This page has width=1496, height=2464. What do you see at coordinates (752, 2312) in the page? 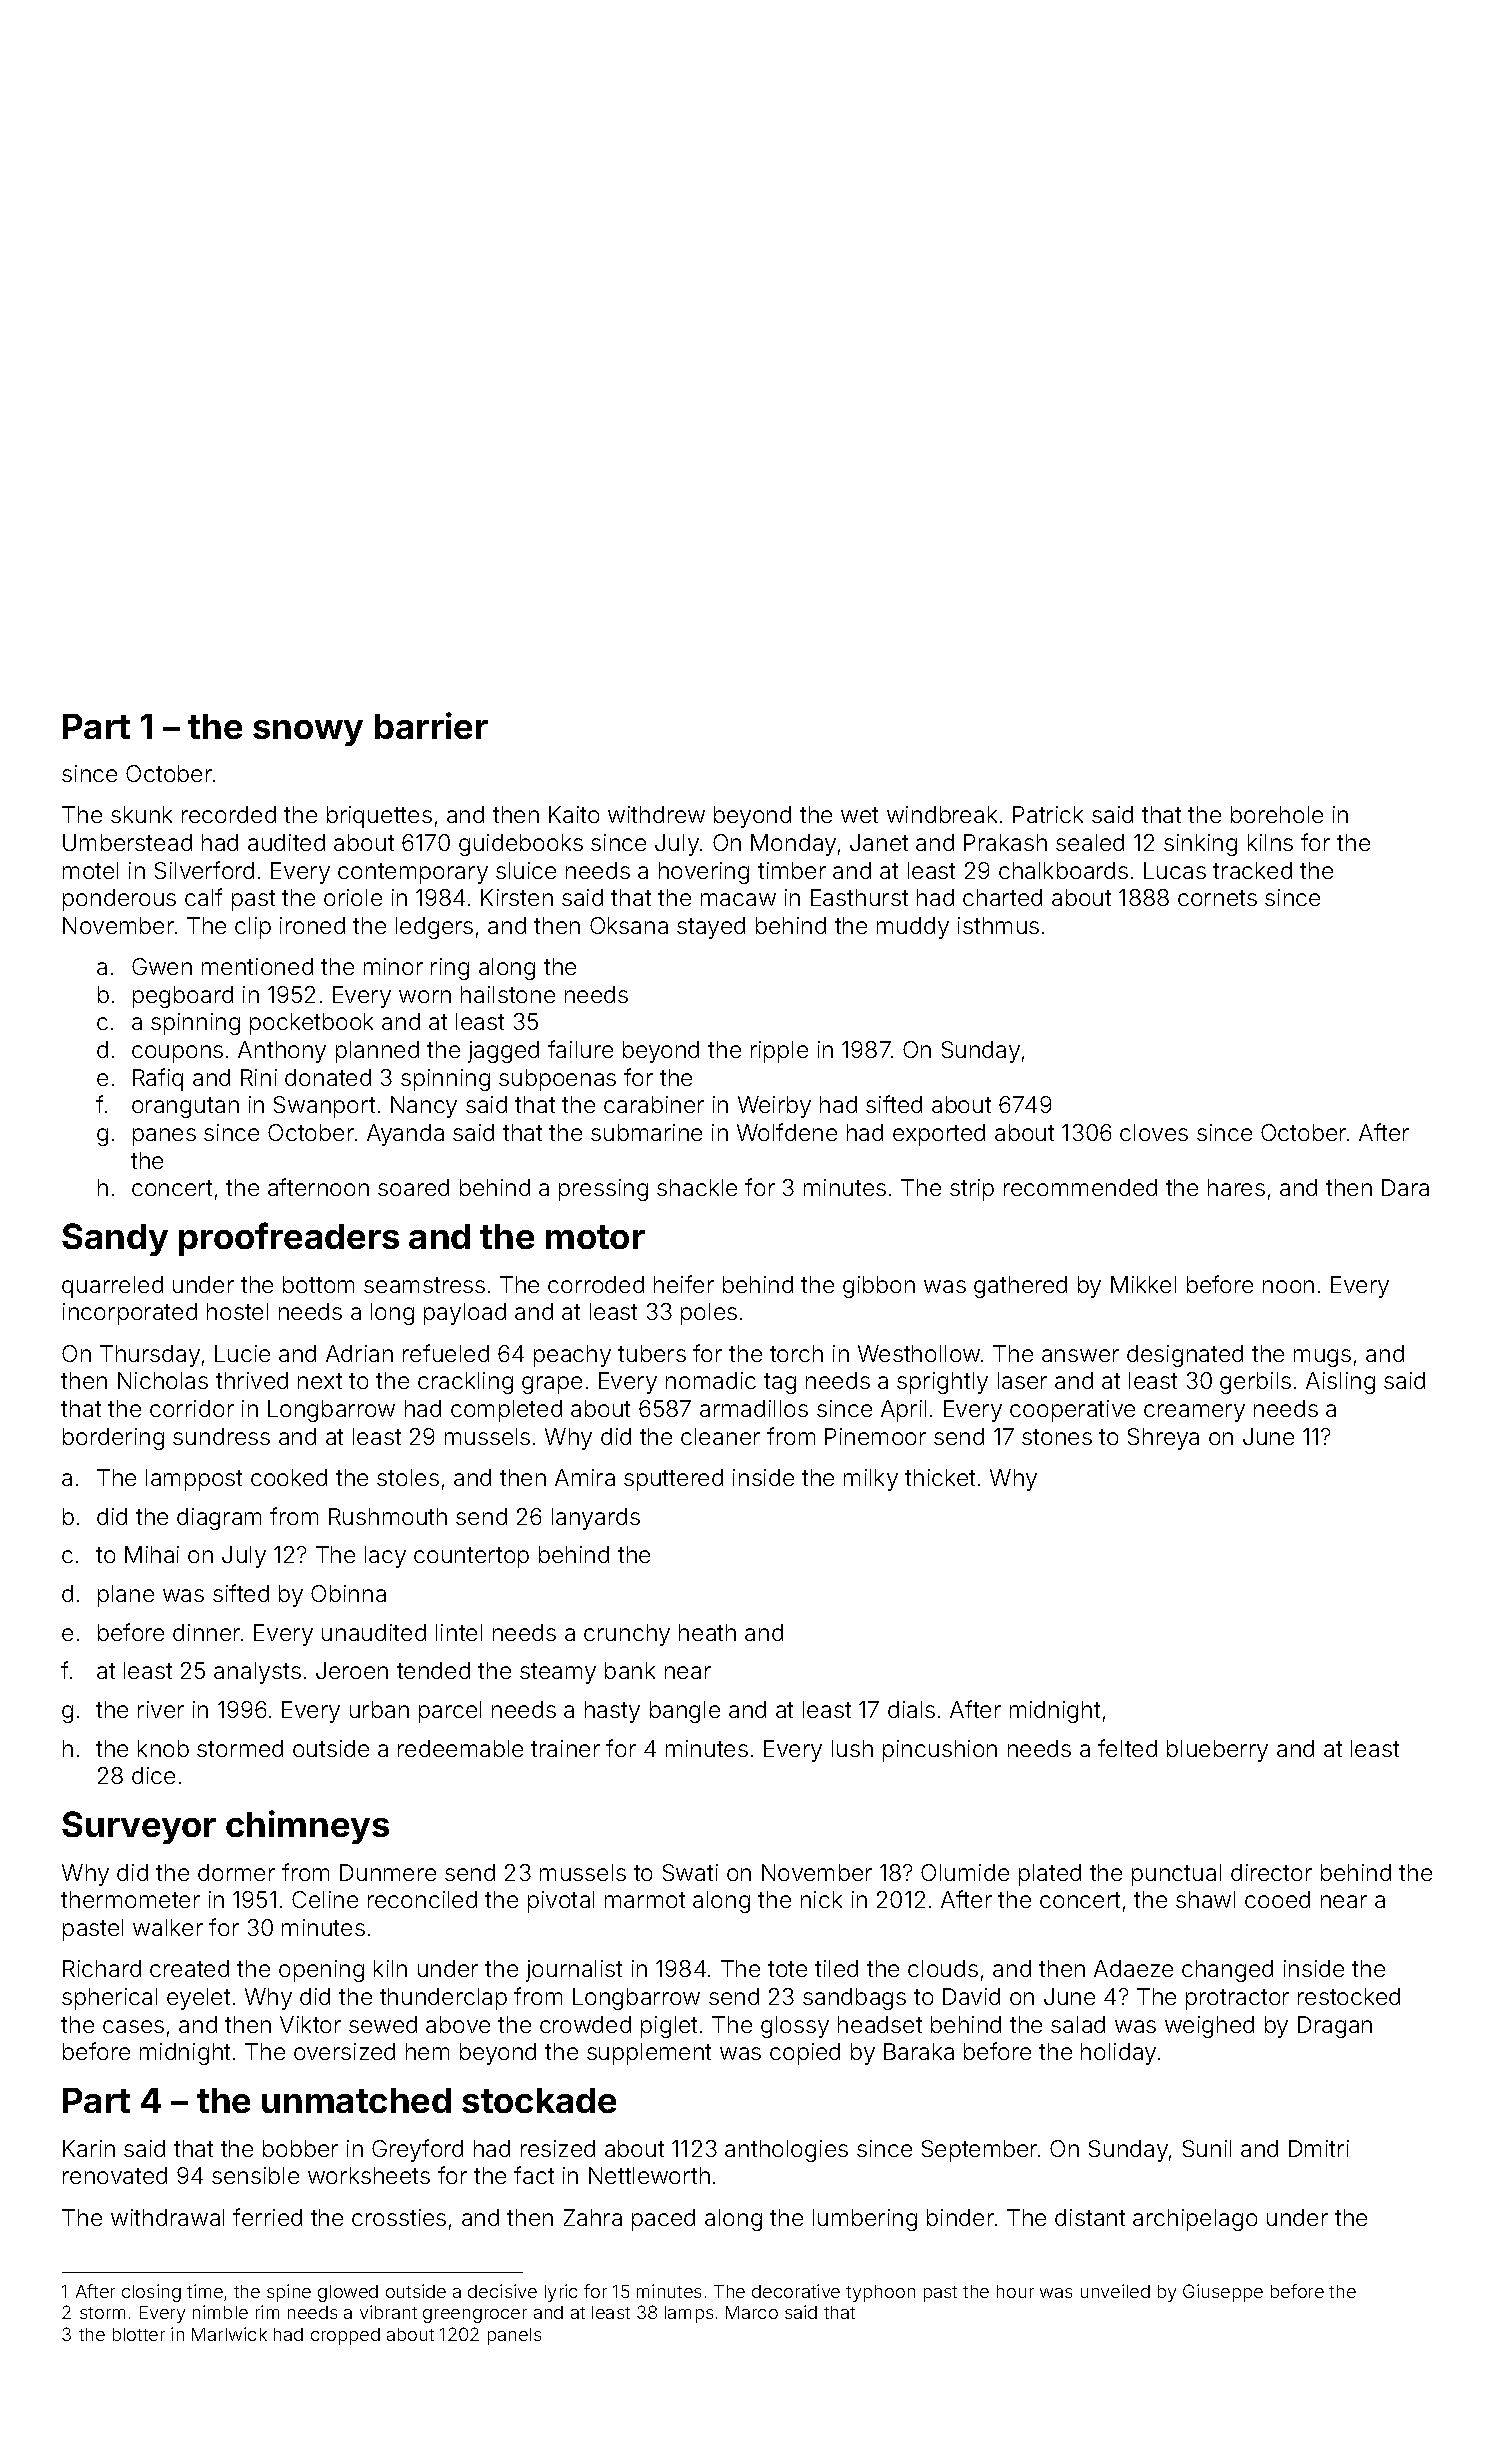
I see `Marco` at bounding box center [752, 2312].
